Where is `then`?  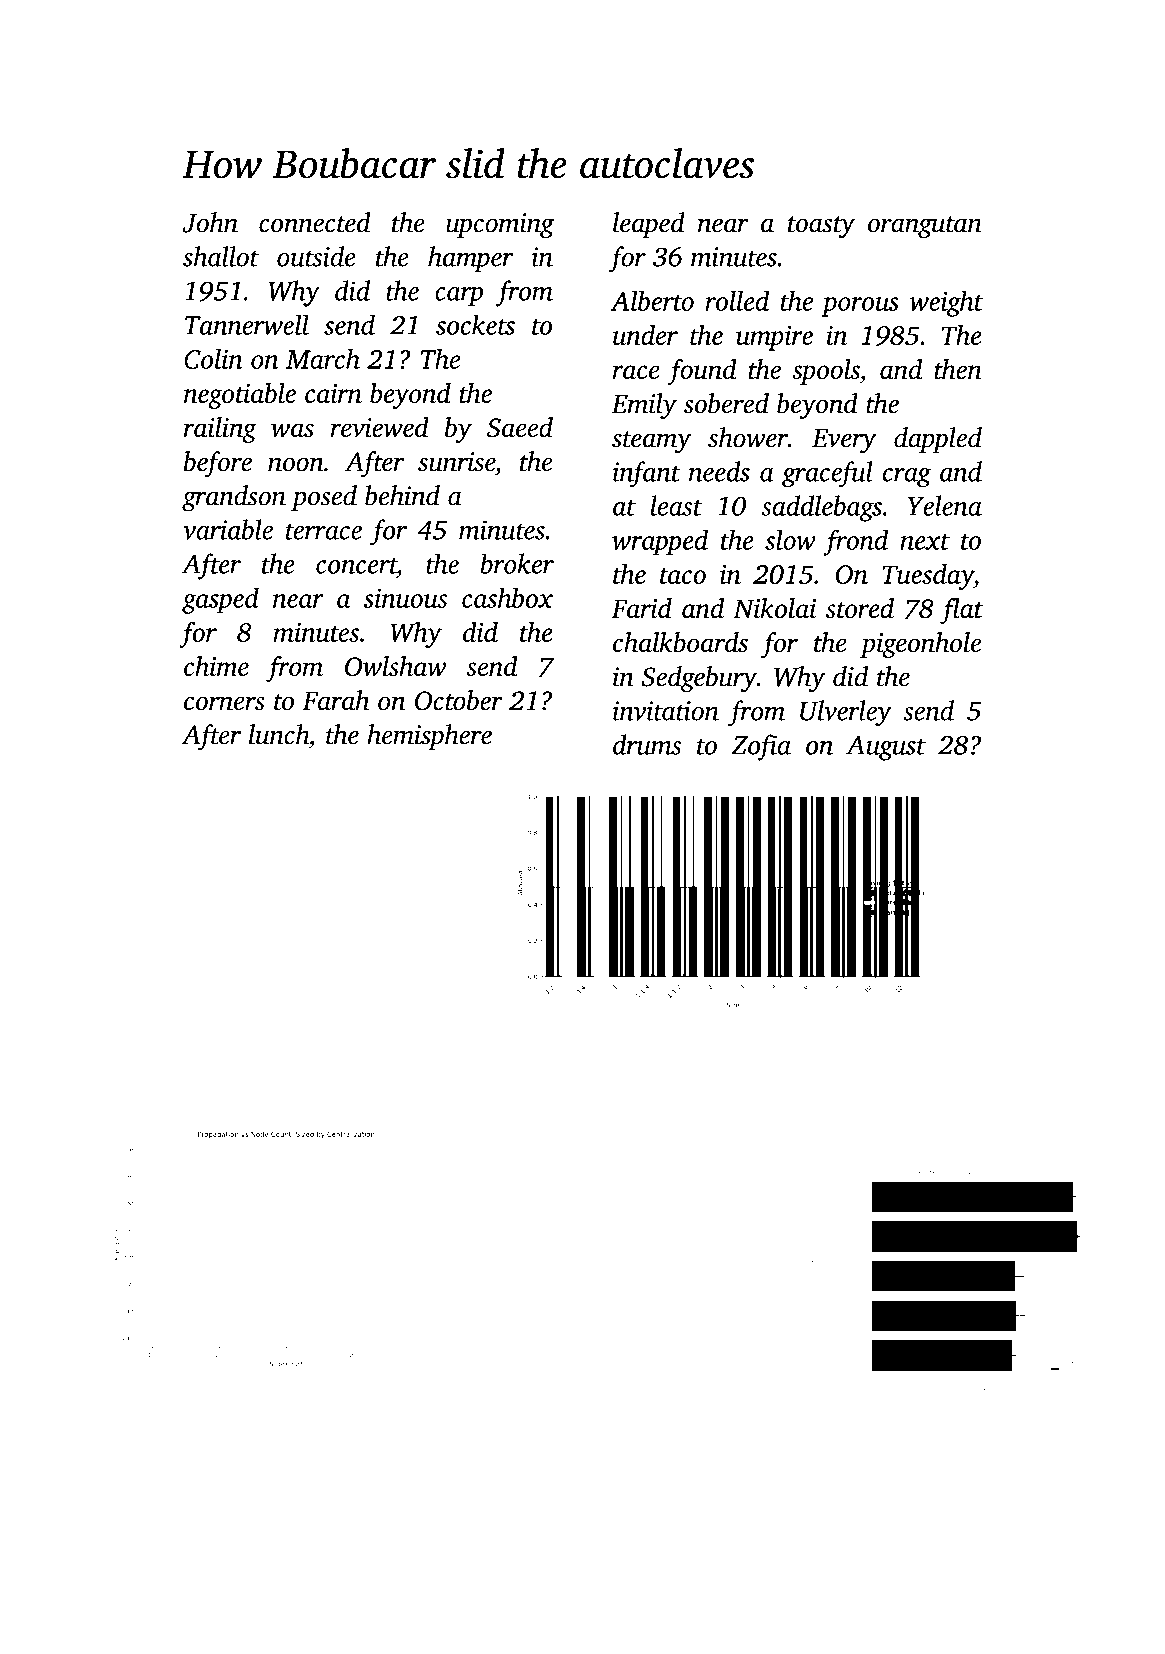 then is located at coordinates (958, 369).
